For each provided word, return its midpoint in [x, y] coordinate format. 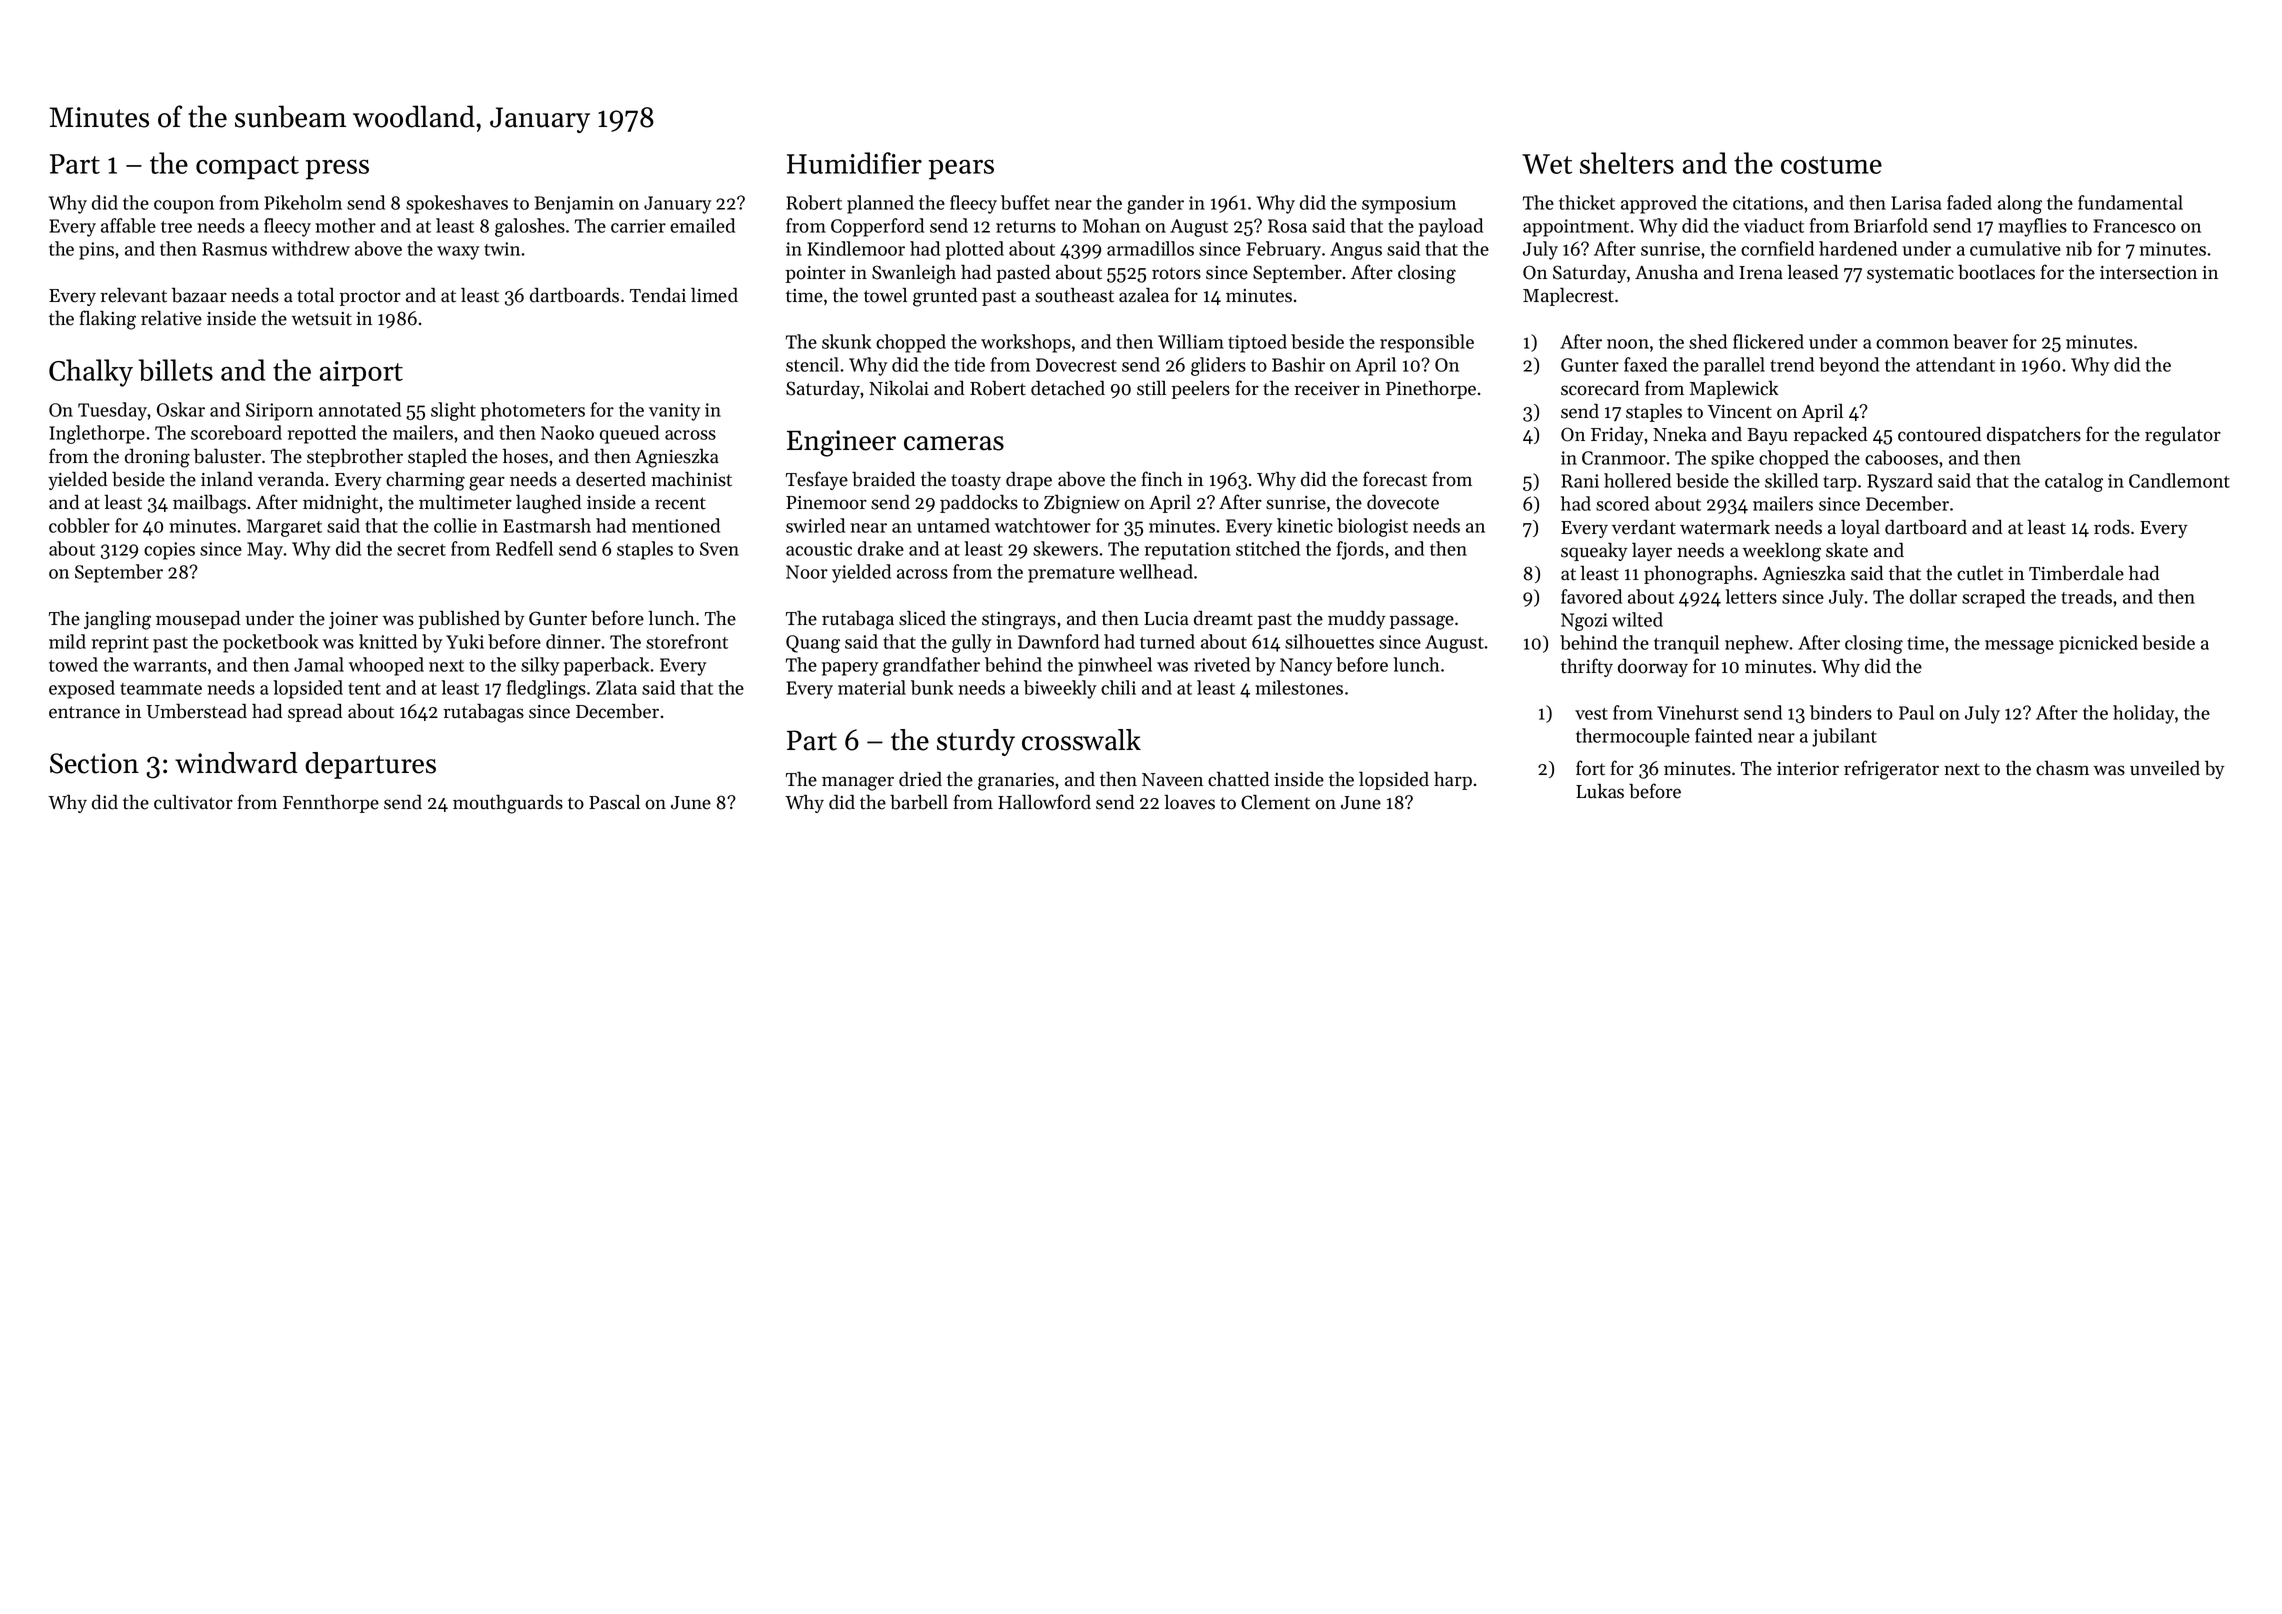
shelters [1627, 163]
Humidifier [854, 163]
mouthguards [508, 804]
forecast [1395, 479]
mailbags [209, 504]
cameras [954, 443]
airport [361, 374]
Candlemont [2179, 480]
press [337, 170]
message [2019, 647]
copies [169, 551]
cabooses [1901, 457]
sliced [922, 618]
